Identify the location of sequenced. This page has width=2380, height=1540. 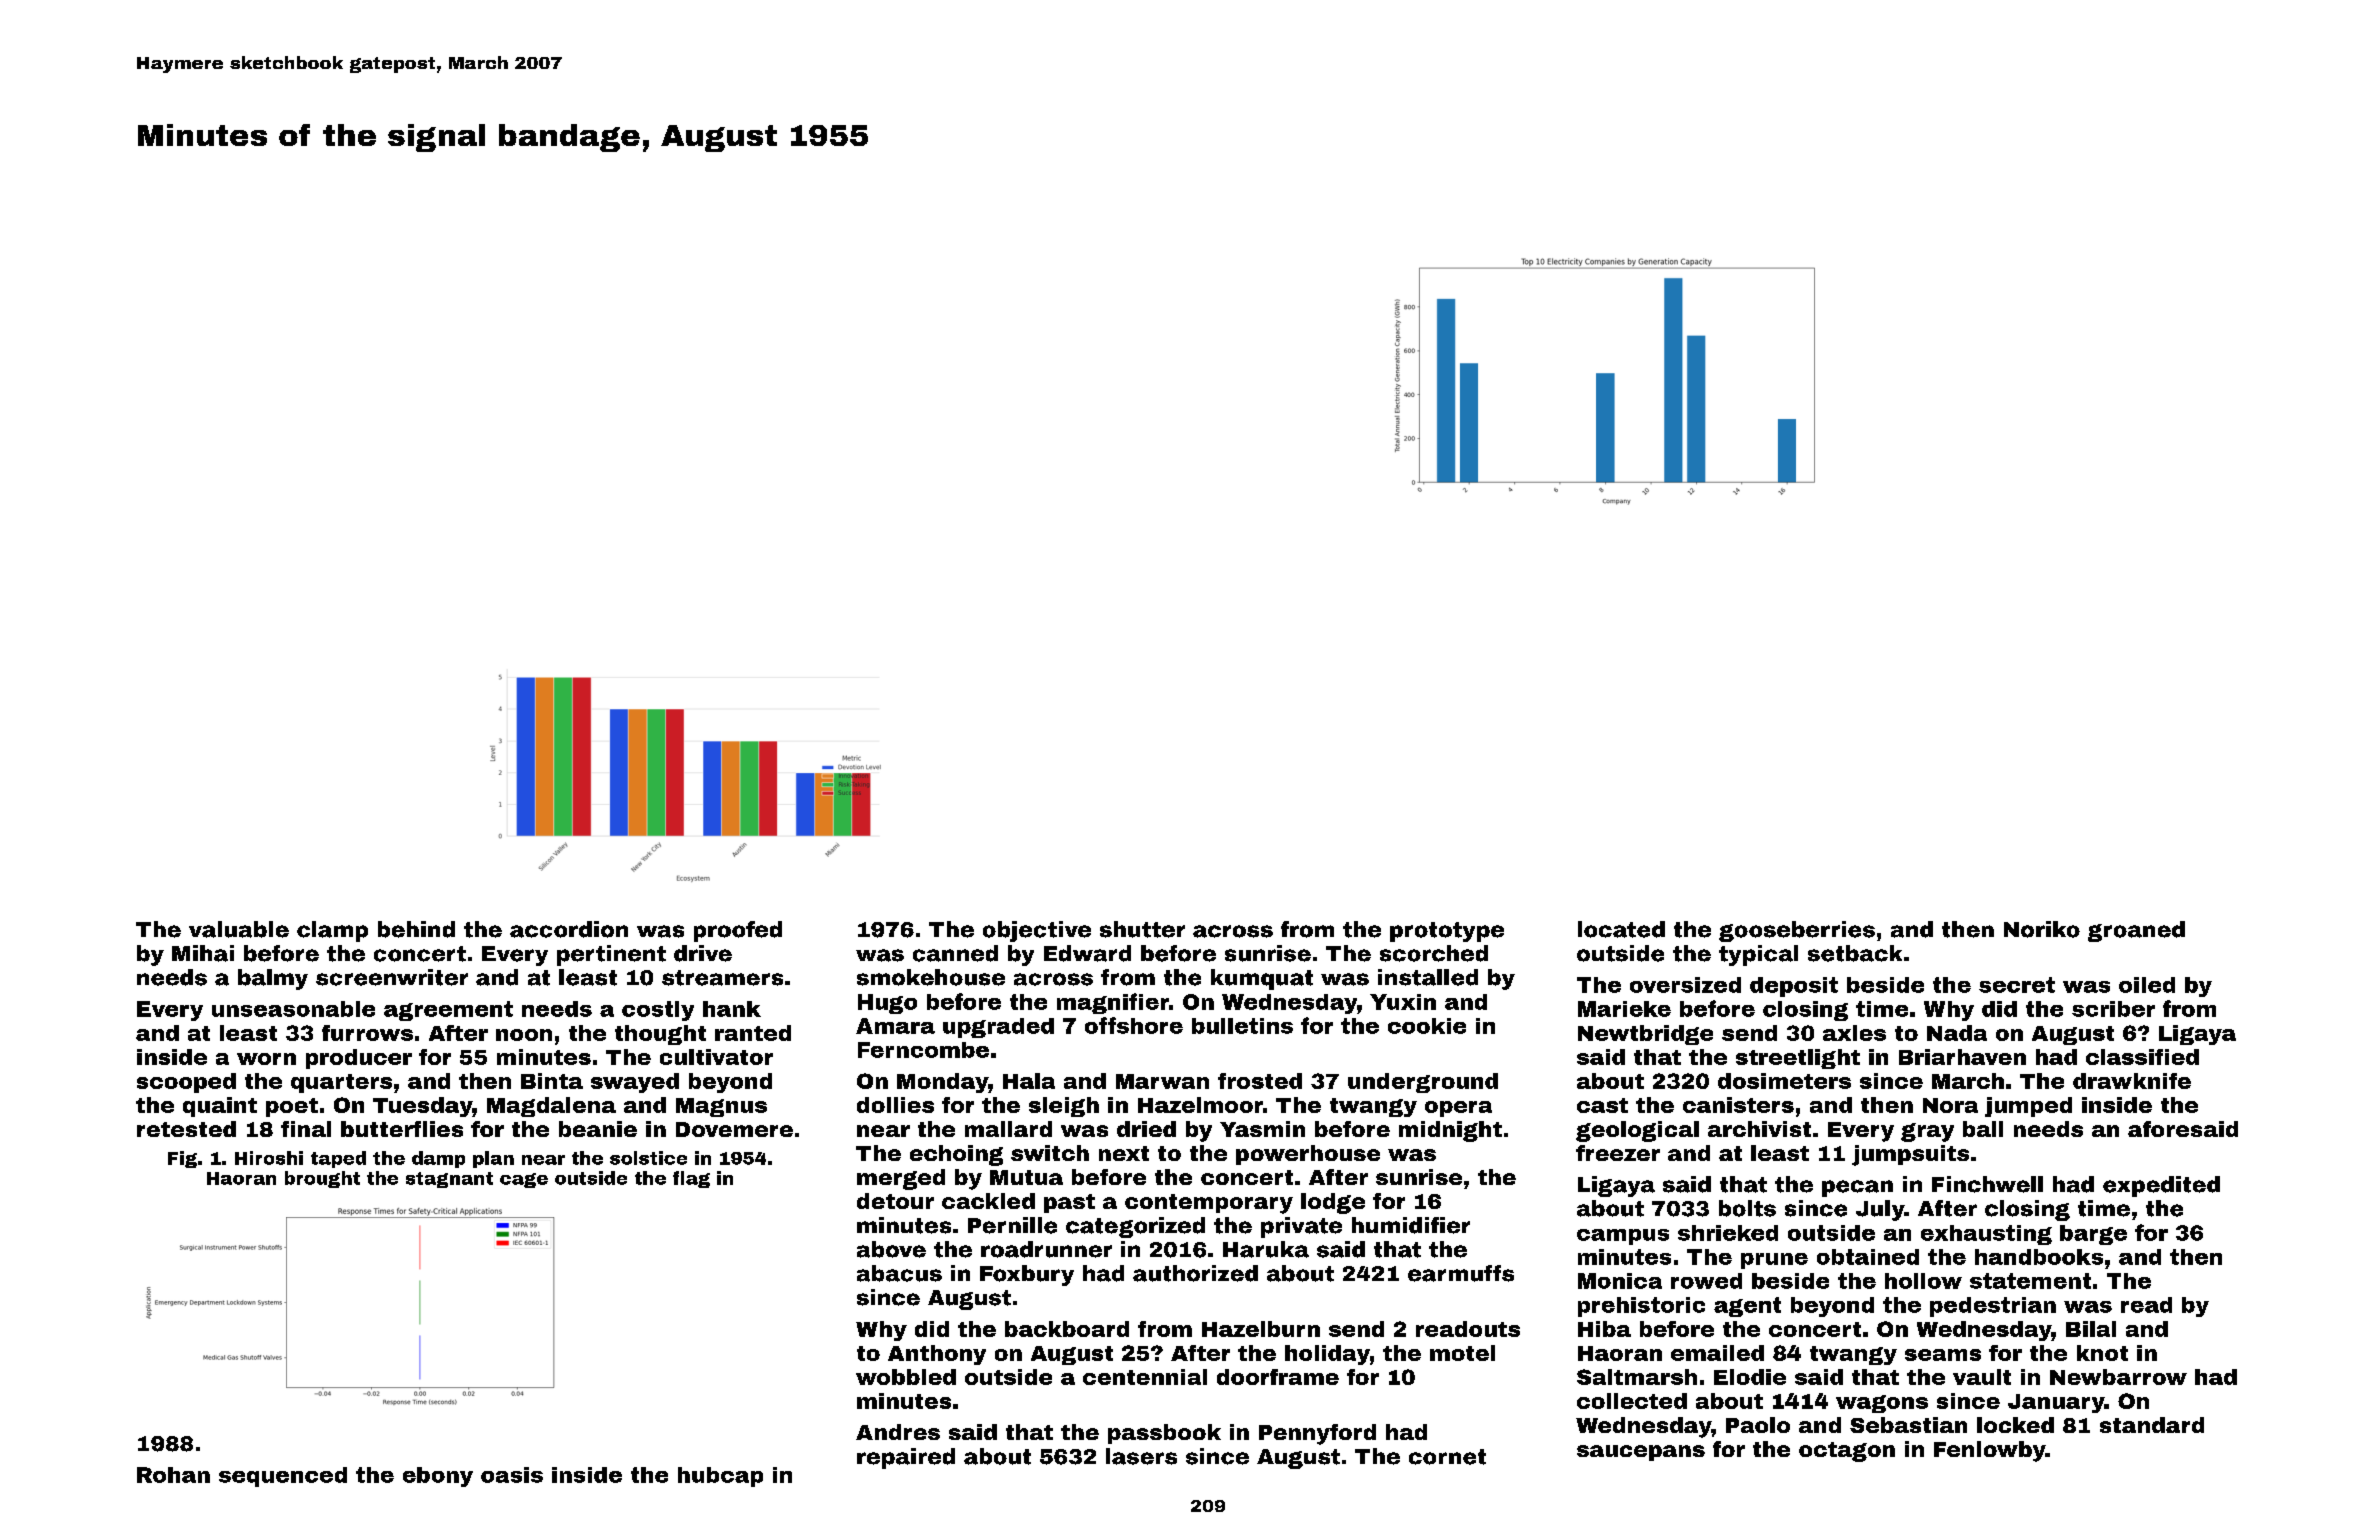
(283, 1477).
